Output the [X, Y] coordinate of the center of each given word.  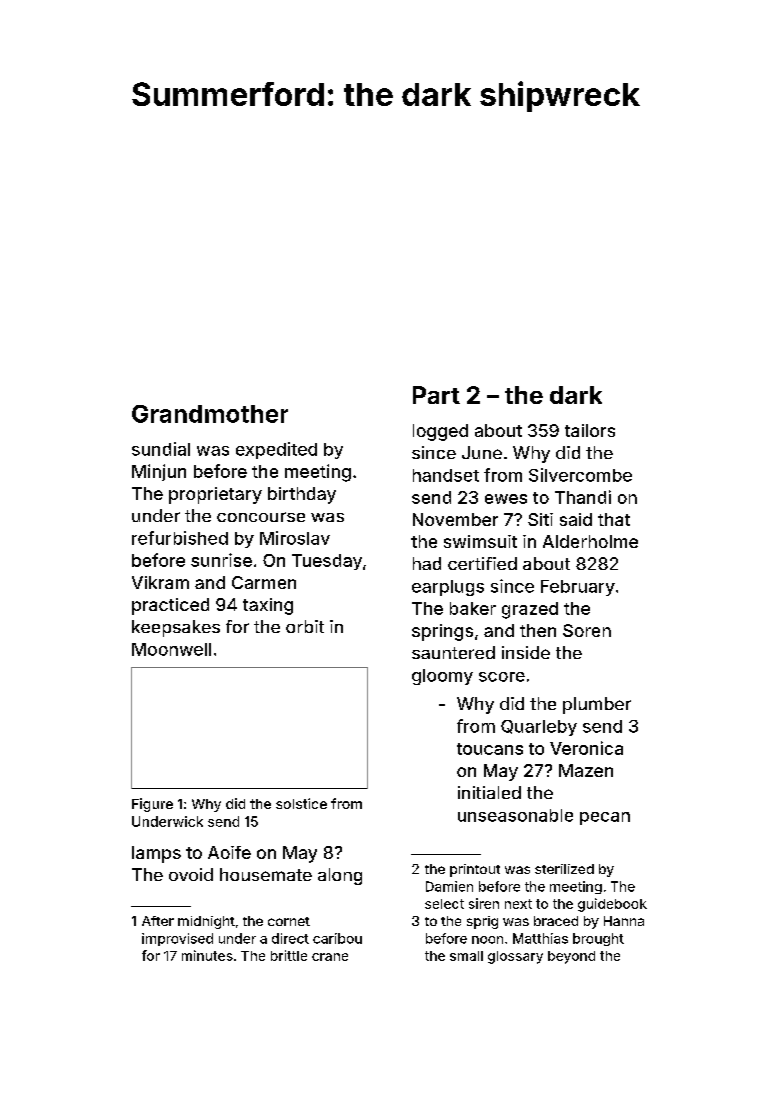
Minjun [159, 472]
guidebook [612, 905]
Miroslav [295, 538]
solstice [301, 803]
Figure [152, 805]
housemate [266, 874]
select [444, 904]
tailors [590, 430]
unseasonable [515, 815]
